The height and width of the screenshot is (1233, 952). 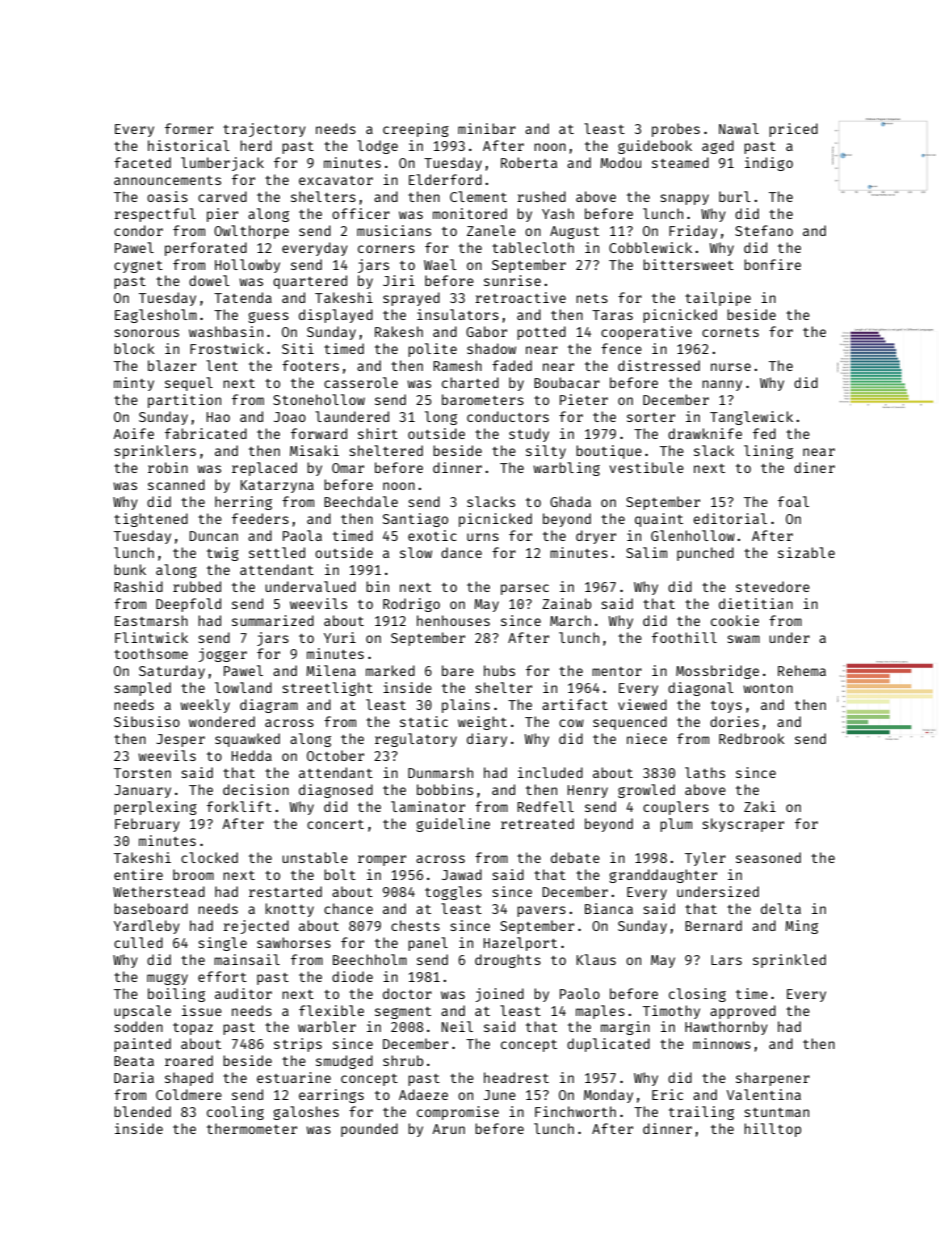 What do you see at coordinates (142, 1111) in the screenshot?
I see `blended` at bounding box center [142, 1111].
